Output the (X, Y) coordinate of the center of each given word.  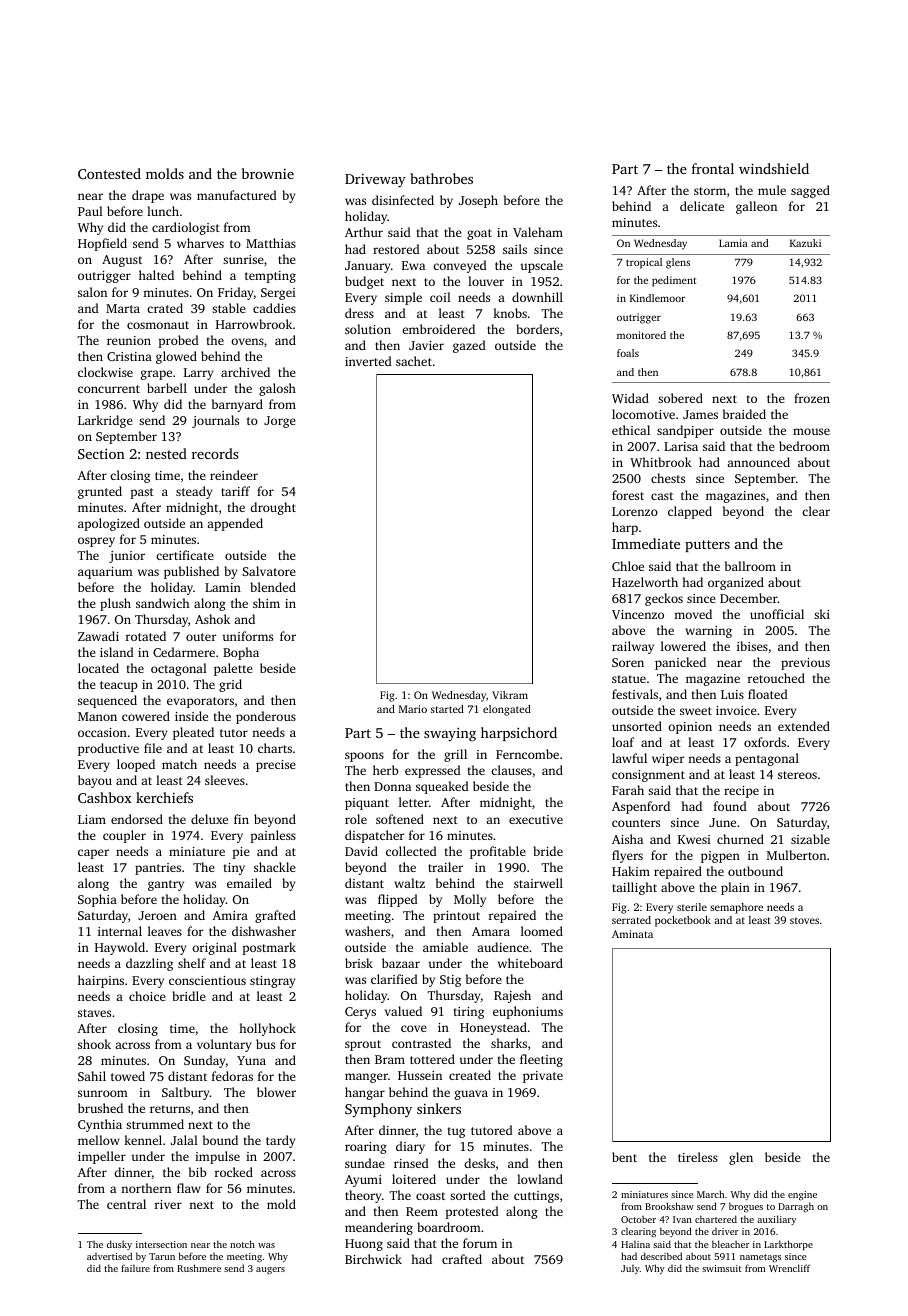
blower (276, 1092)
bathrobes (441, 178)
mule (772, 190)
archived (245, 372)
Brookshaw (669, 1206)
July (630, 1269)
